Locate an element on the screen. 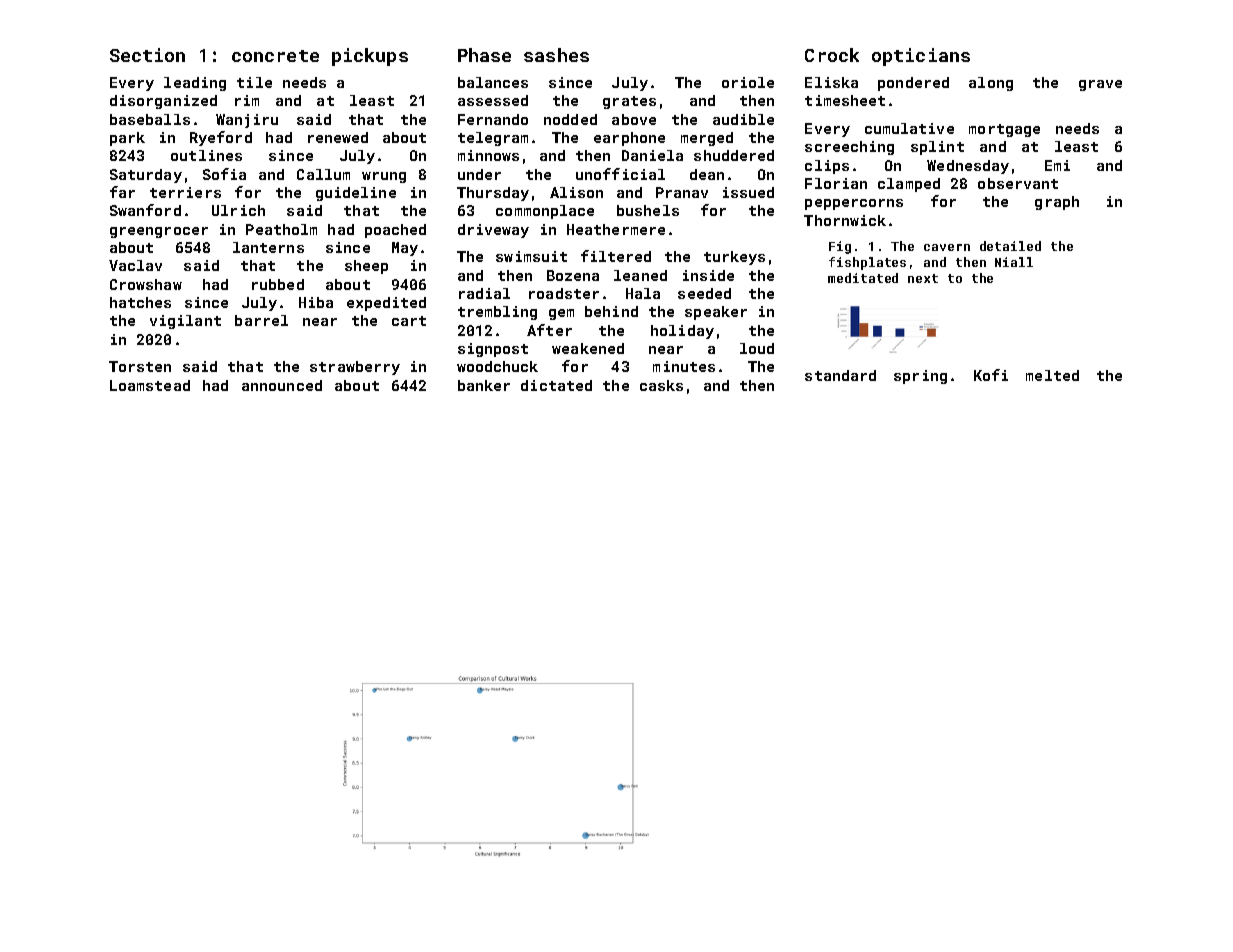 The image size is (1233, 952). sashes is located at coordinates (556, 55).
